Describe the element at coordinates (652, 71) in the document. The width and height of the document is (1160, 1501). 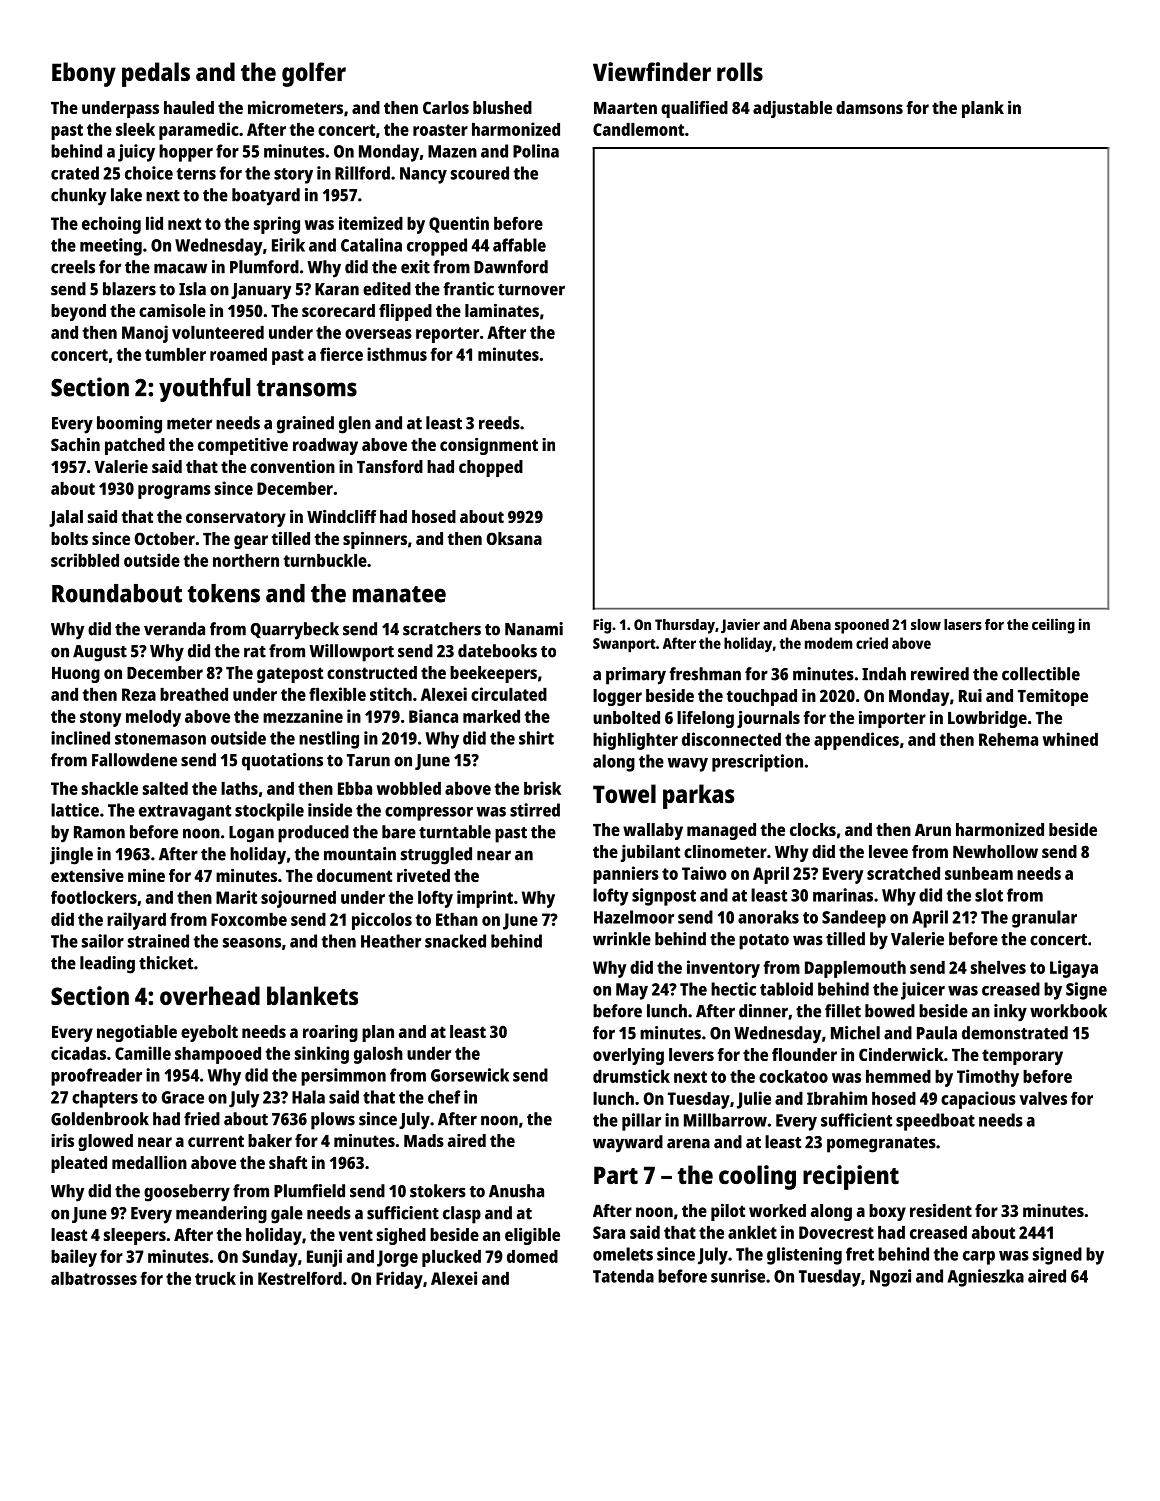
I see `Viewfinder` at that location.
